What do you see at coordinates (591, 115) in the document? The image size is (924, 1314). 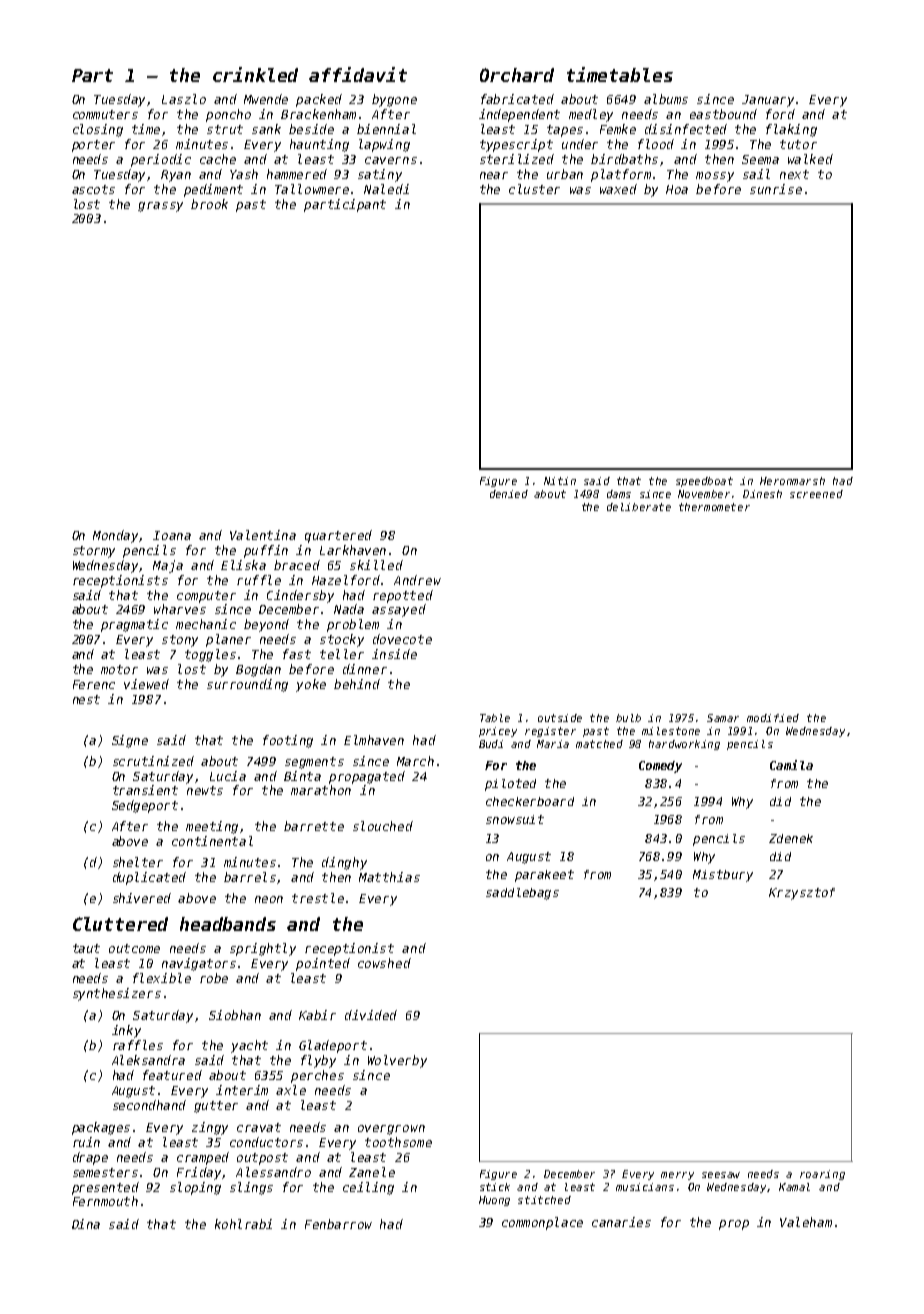 I see `medley` at bounding box center [591, 115].
